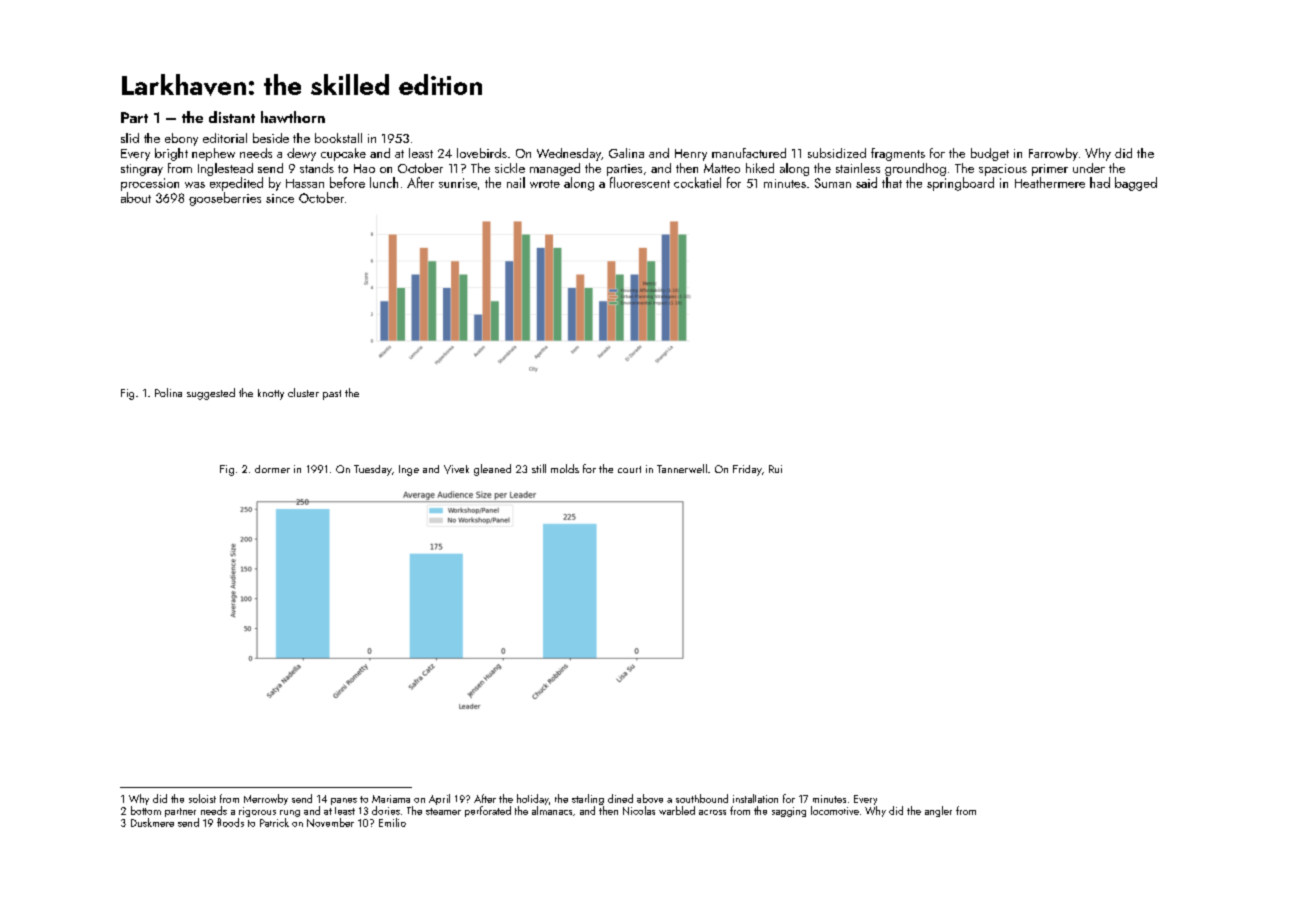 The width and height of the document is (1308, 924). What do you see at coordinates (629, 469) in the document?
I see `court` at bounding box center [629, 469].
